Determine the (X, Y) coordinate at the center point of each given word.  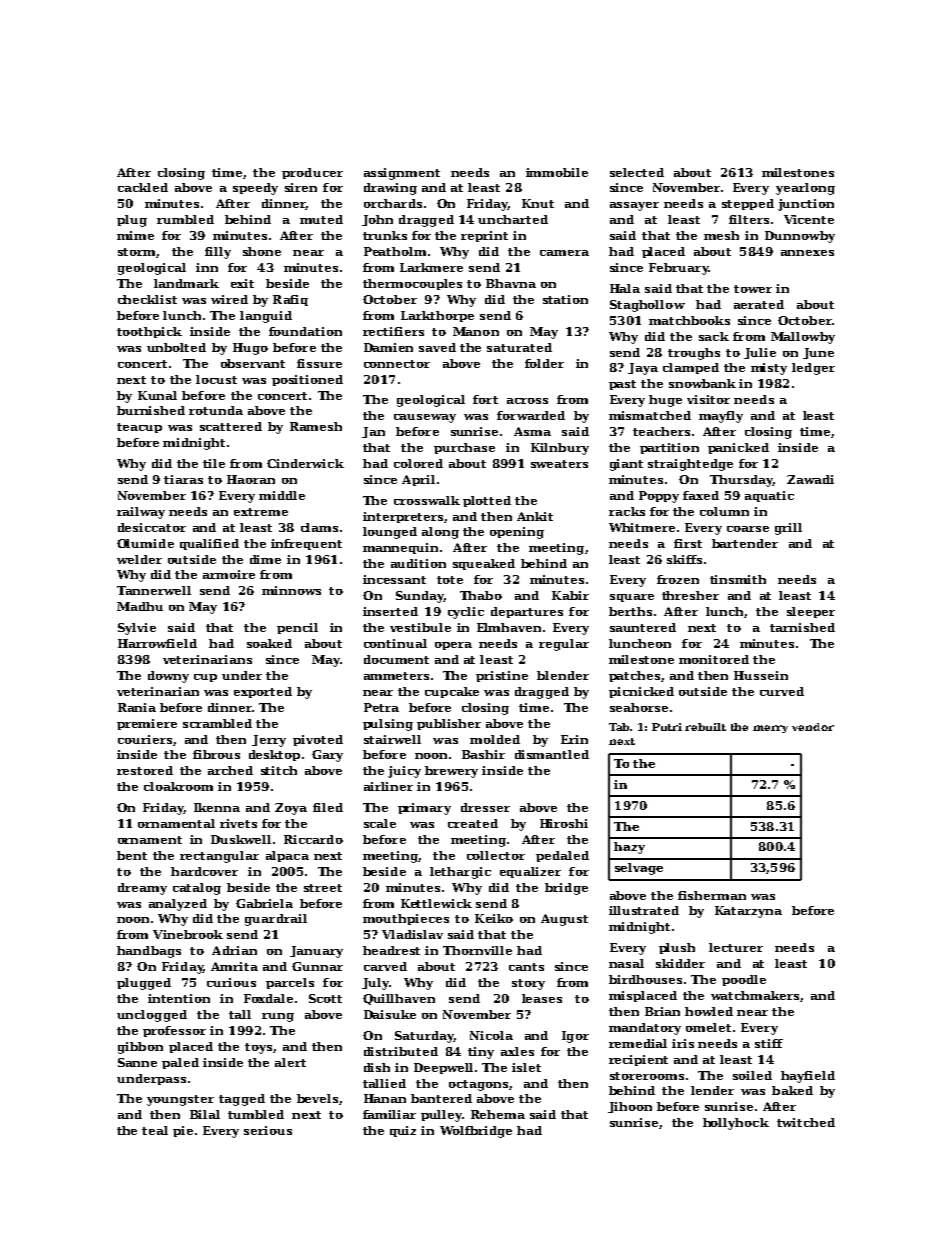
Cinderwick (305, 463)
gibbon (140, 1048)
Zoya (291, 809)
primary (424, 809)
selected (637, 172)
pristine (502, 676)
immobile (557, 172)
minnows (291, 590)
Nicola (491, 1035)
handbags (149, 952)
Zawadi (810, 479)
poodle (744, 980)
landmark (186, 283)
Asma (532, 431)
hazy (629, 848)
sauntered (643, 627)
